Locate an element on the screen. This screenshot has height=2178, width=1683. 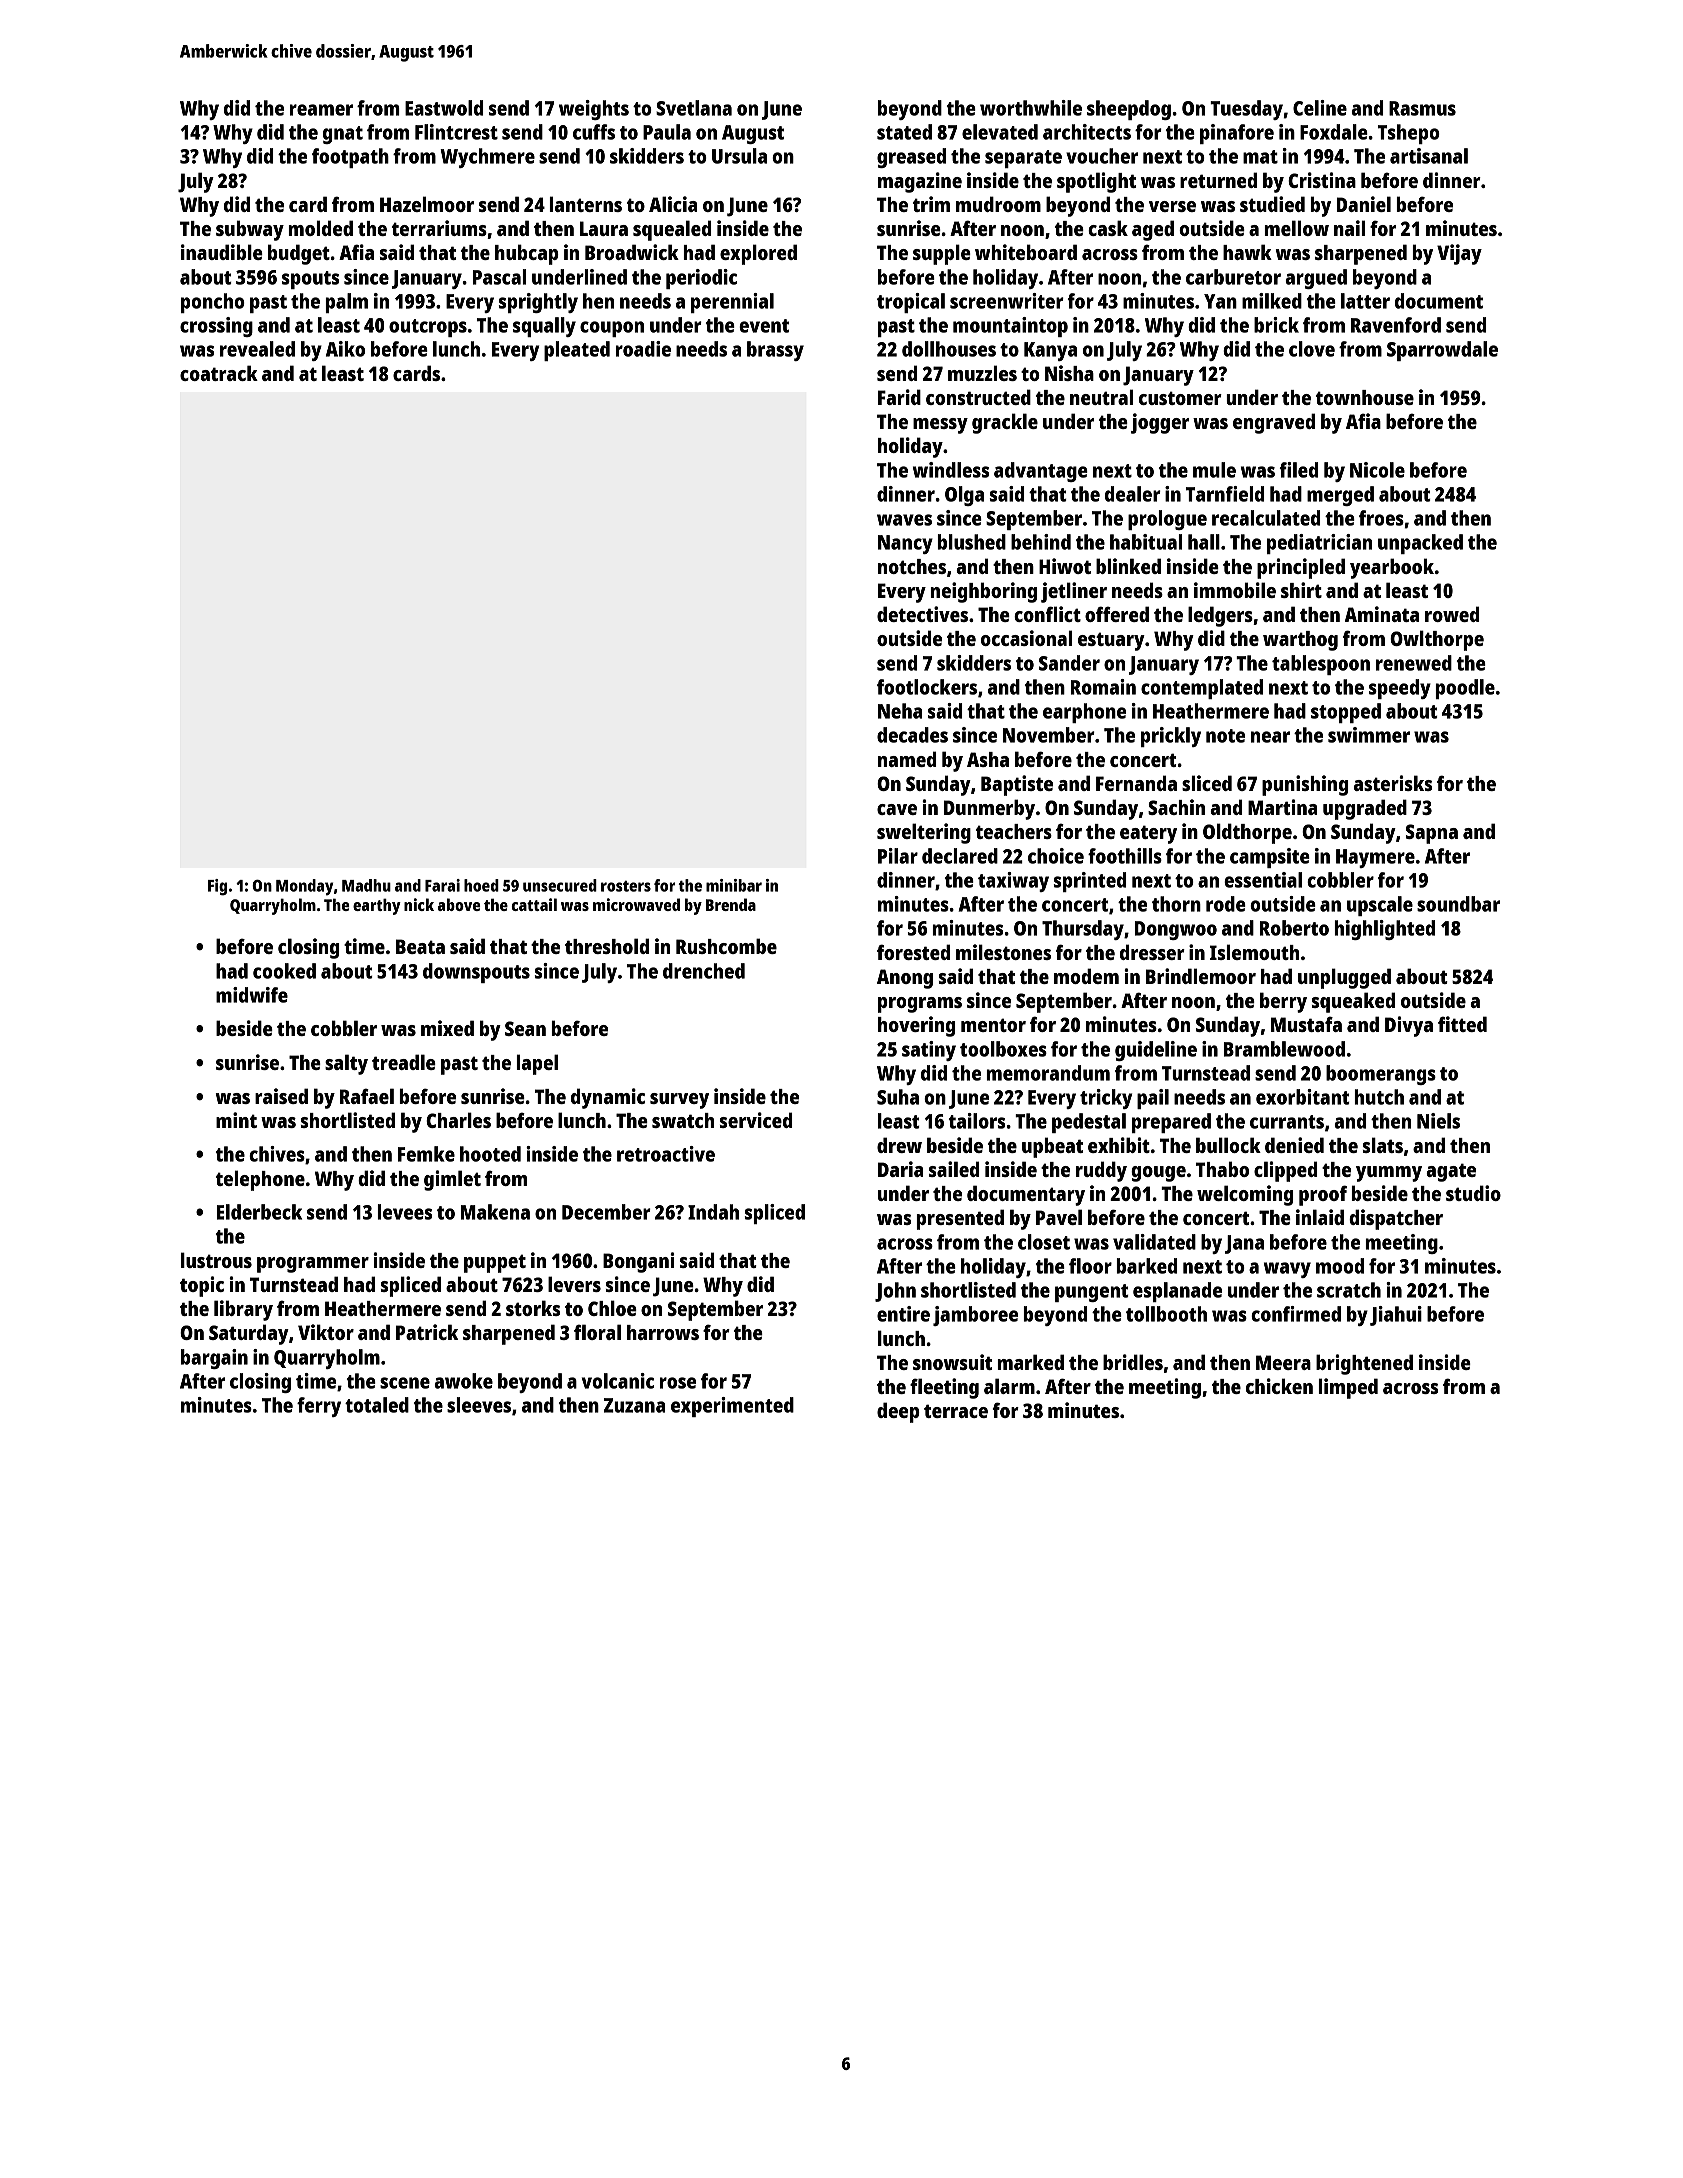
coatrack is located at coordinates (219, 373).
